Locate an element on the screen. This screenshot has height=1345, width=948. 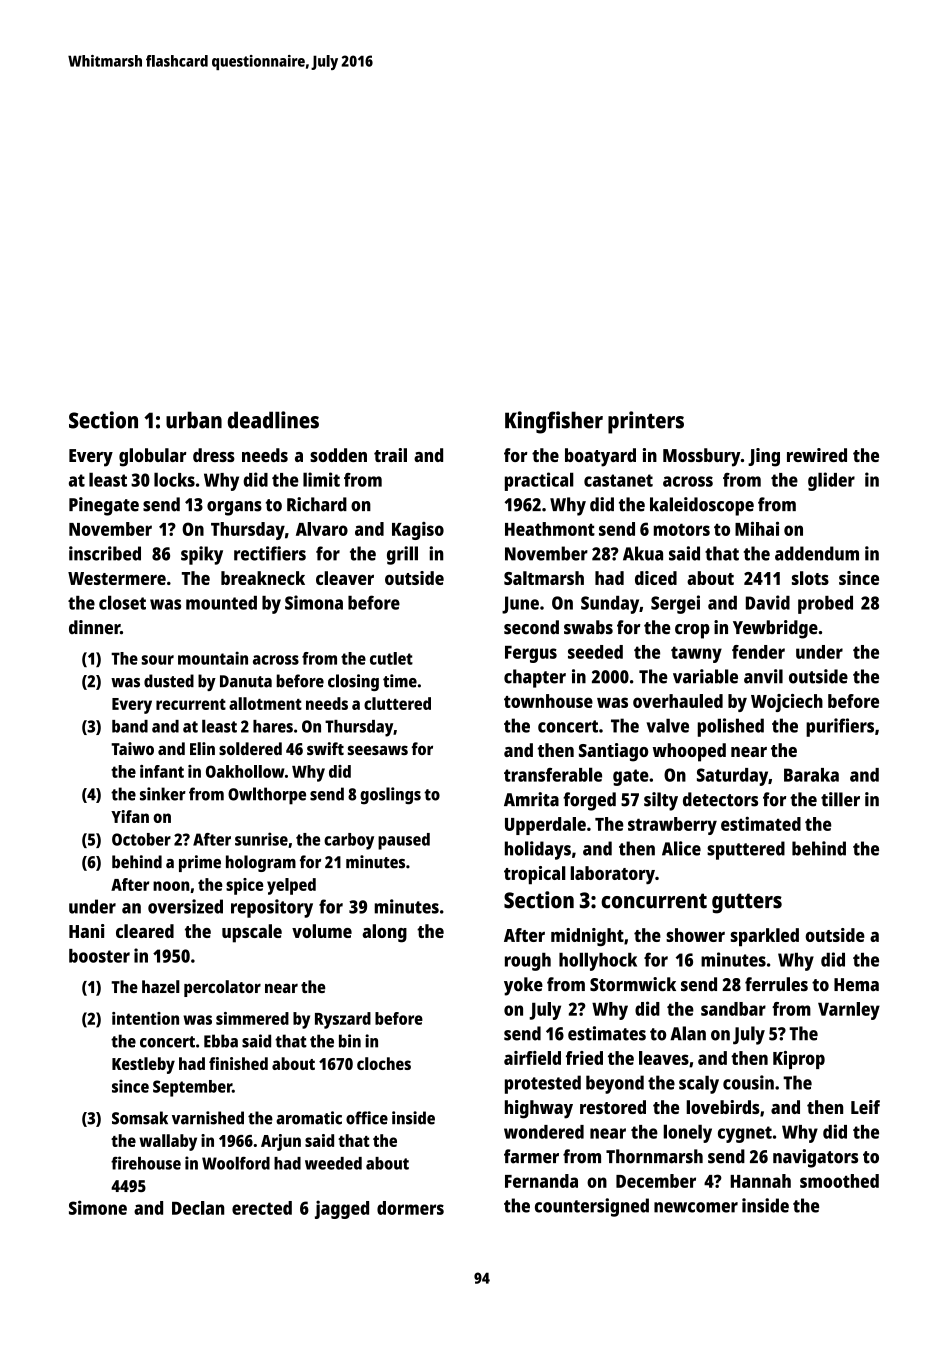
Leif is located at coordinates (865, 1107).
